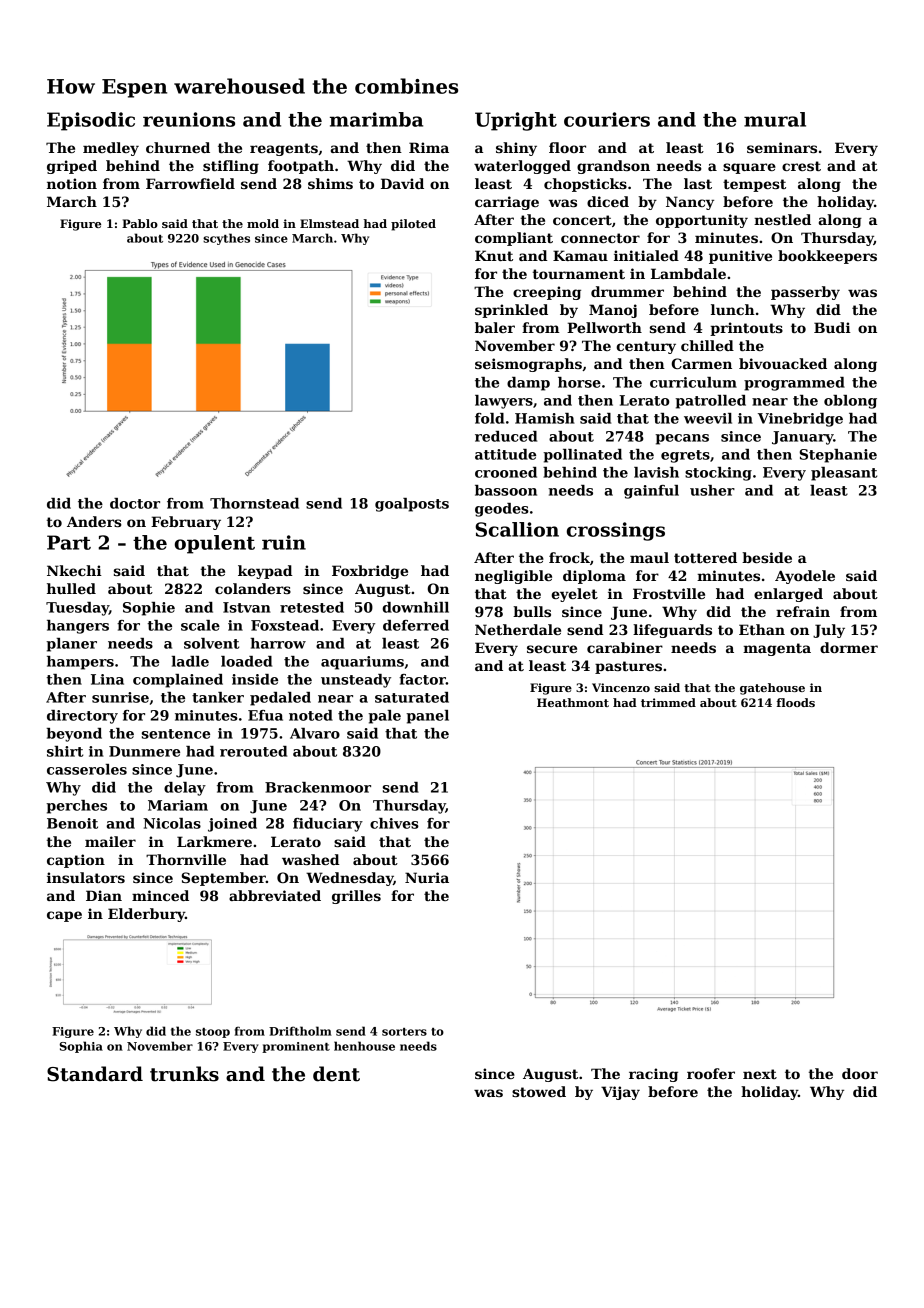  Describe the element at coordinates (860, 1073) in the screenshot. I see `door` at that location.
